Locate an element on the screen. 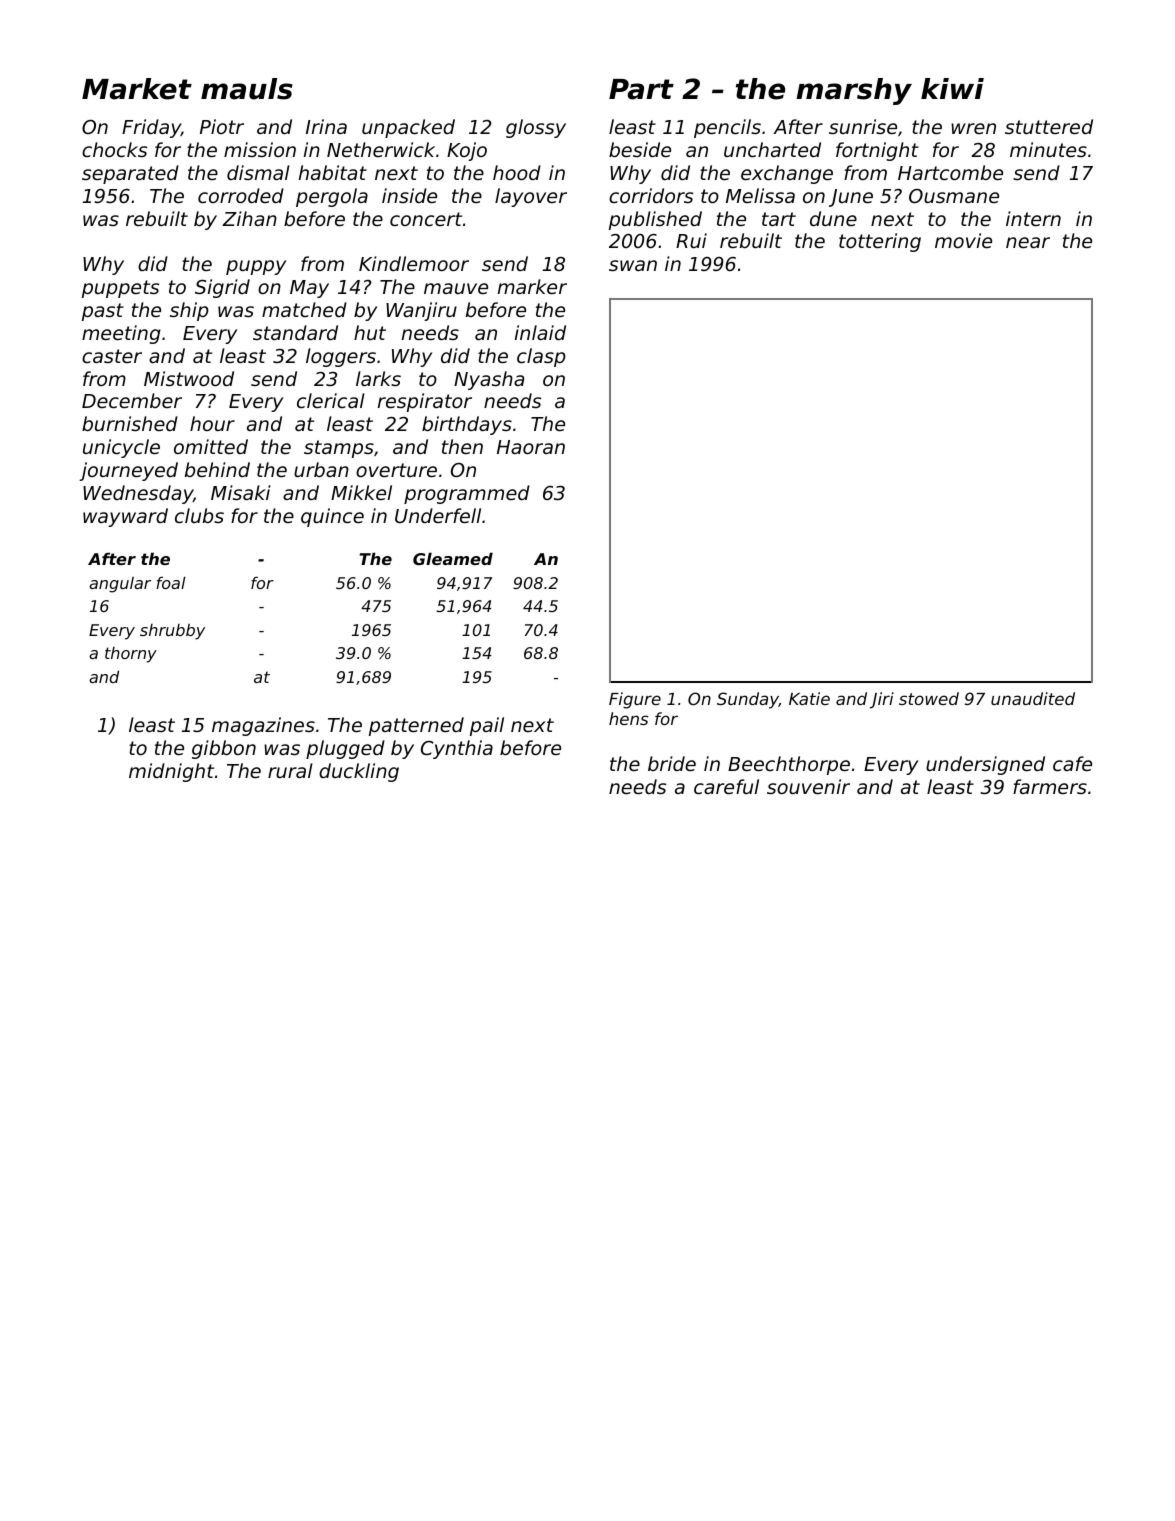  stuttered is located at coordinates (1049, 126).
